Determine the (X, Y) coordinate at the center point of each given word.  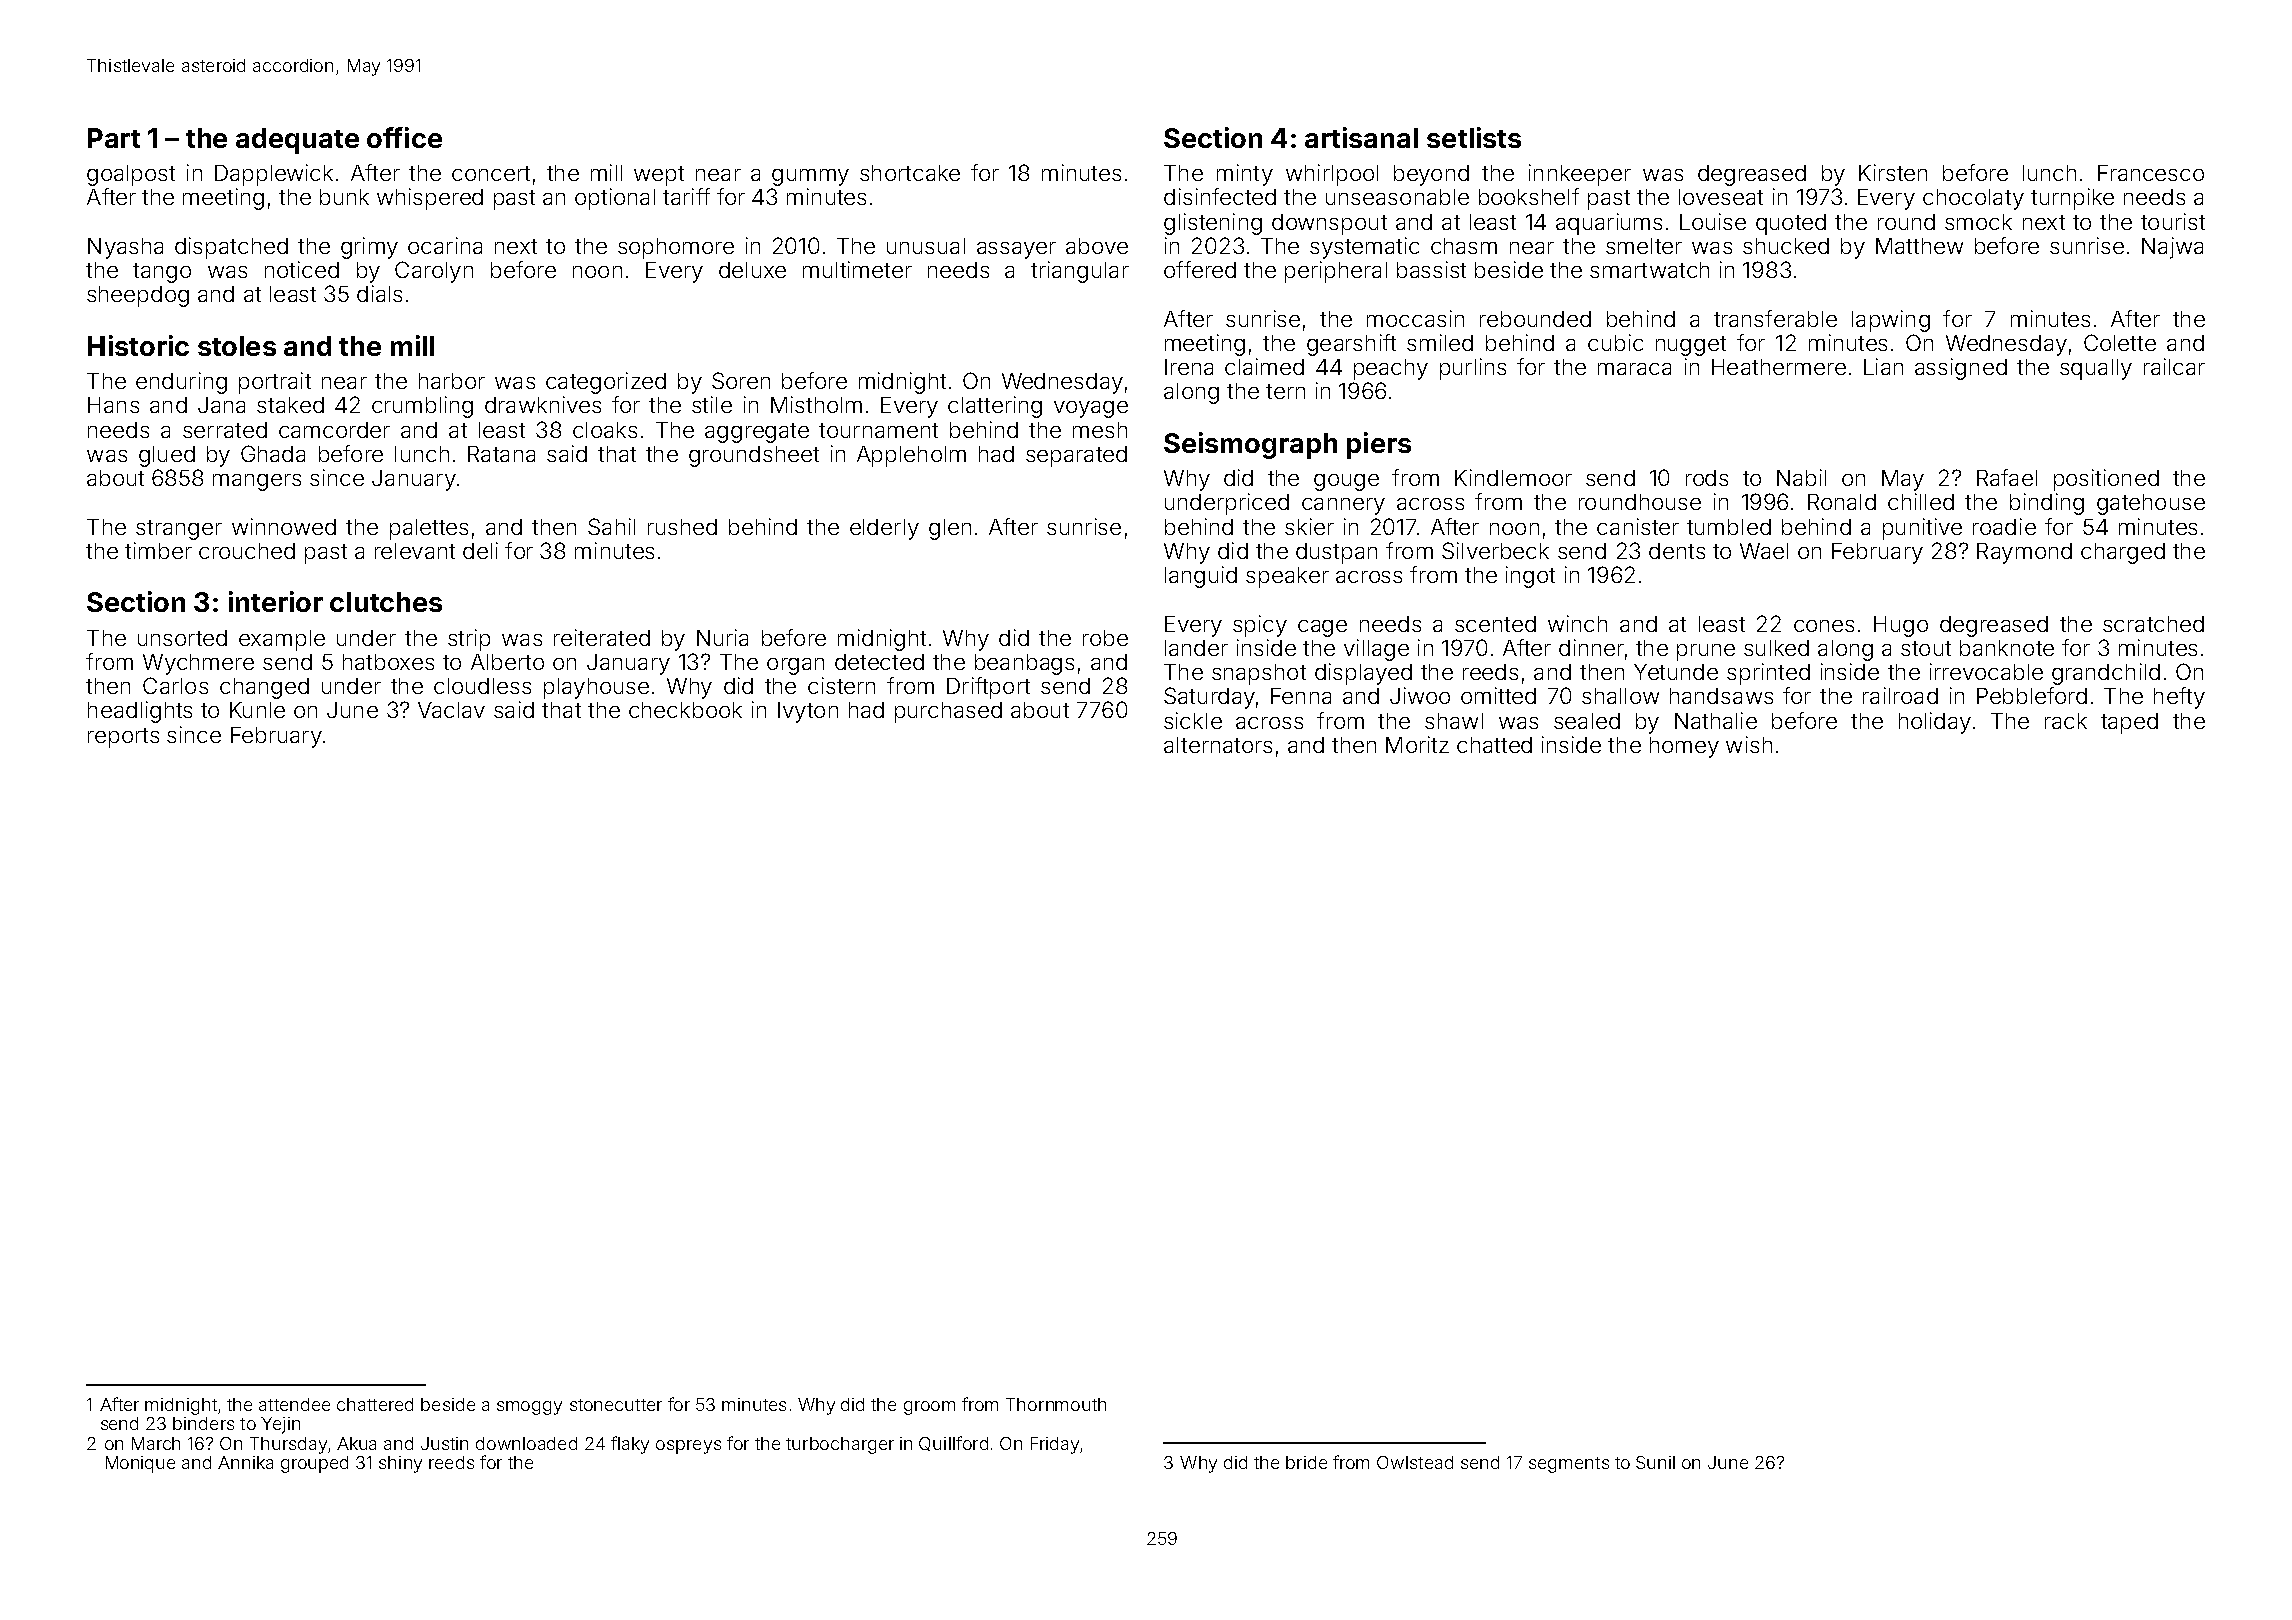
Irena (1189, 367)
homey (1684, 747)
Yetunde (1676, 672)
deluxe (752, 270)
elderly (884, 529)
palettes (429, 529)
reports (123, 738)
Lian (1883, 366)
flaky (630, 1445)
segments (1569, 1465)
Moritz (1417, 744)
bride (1306, 1462)
